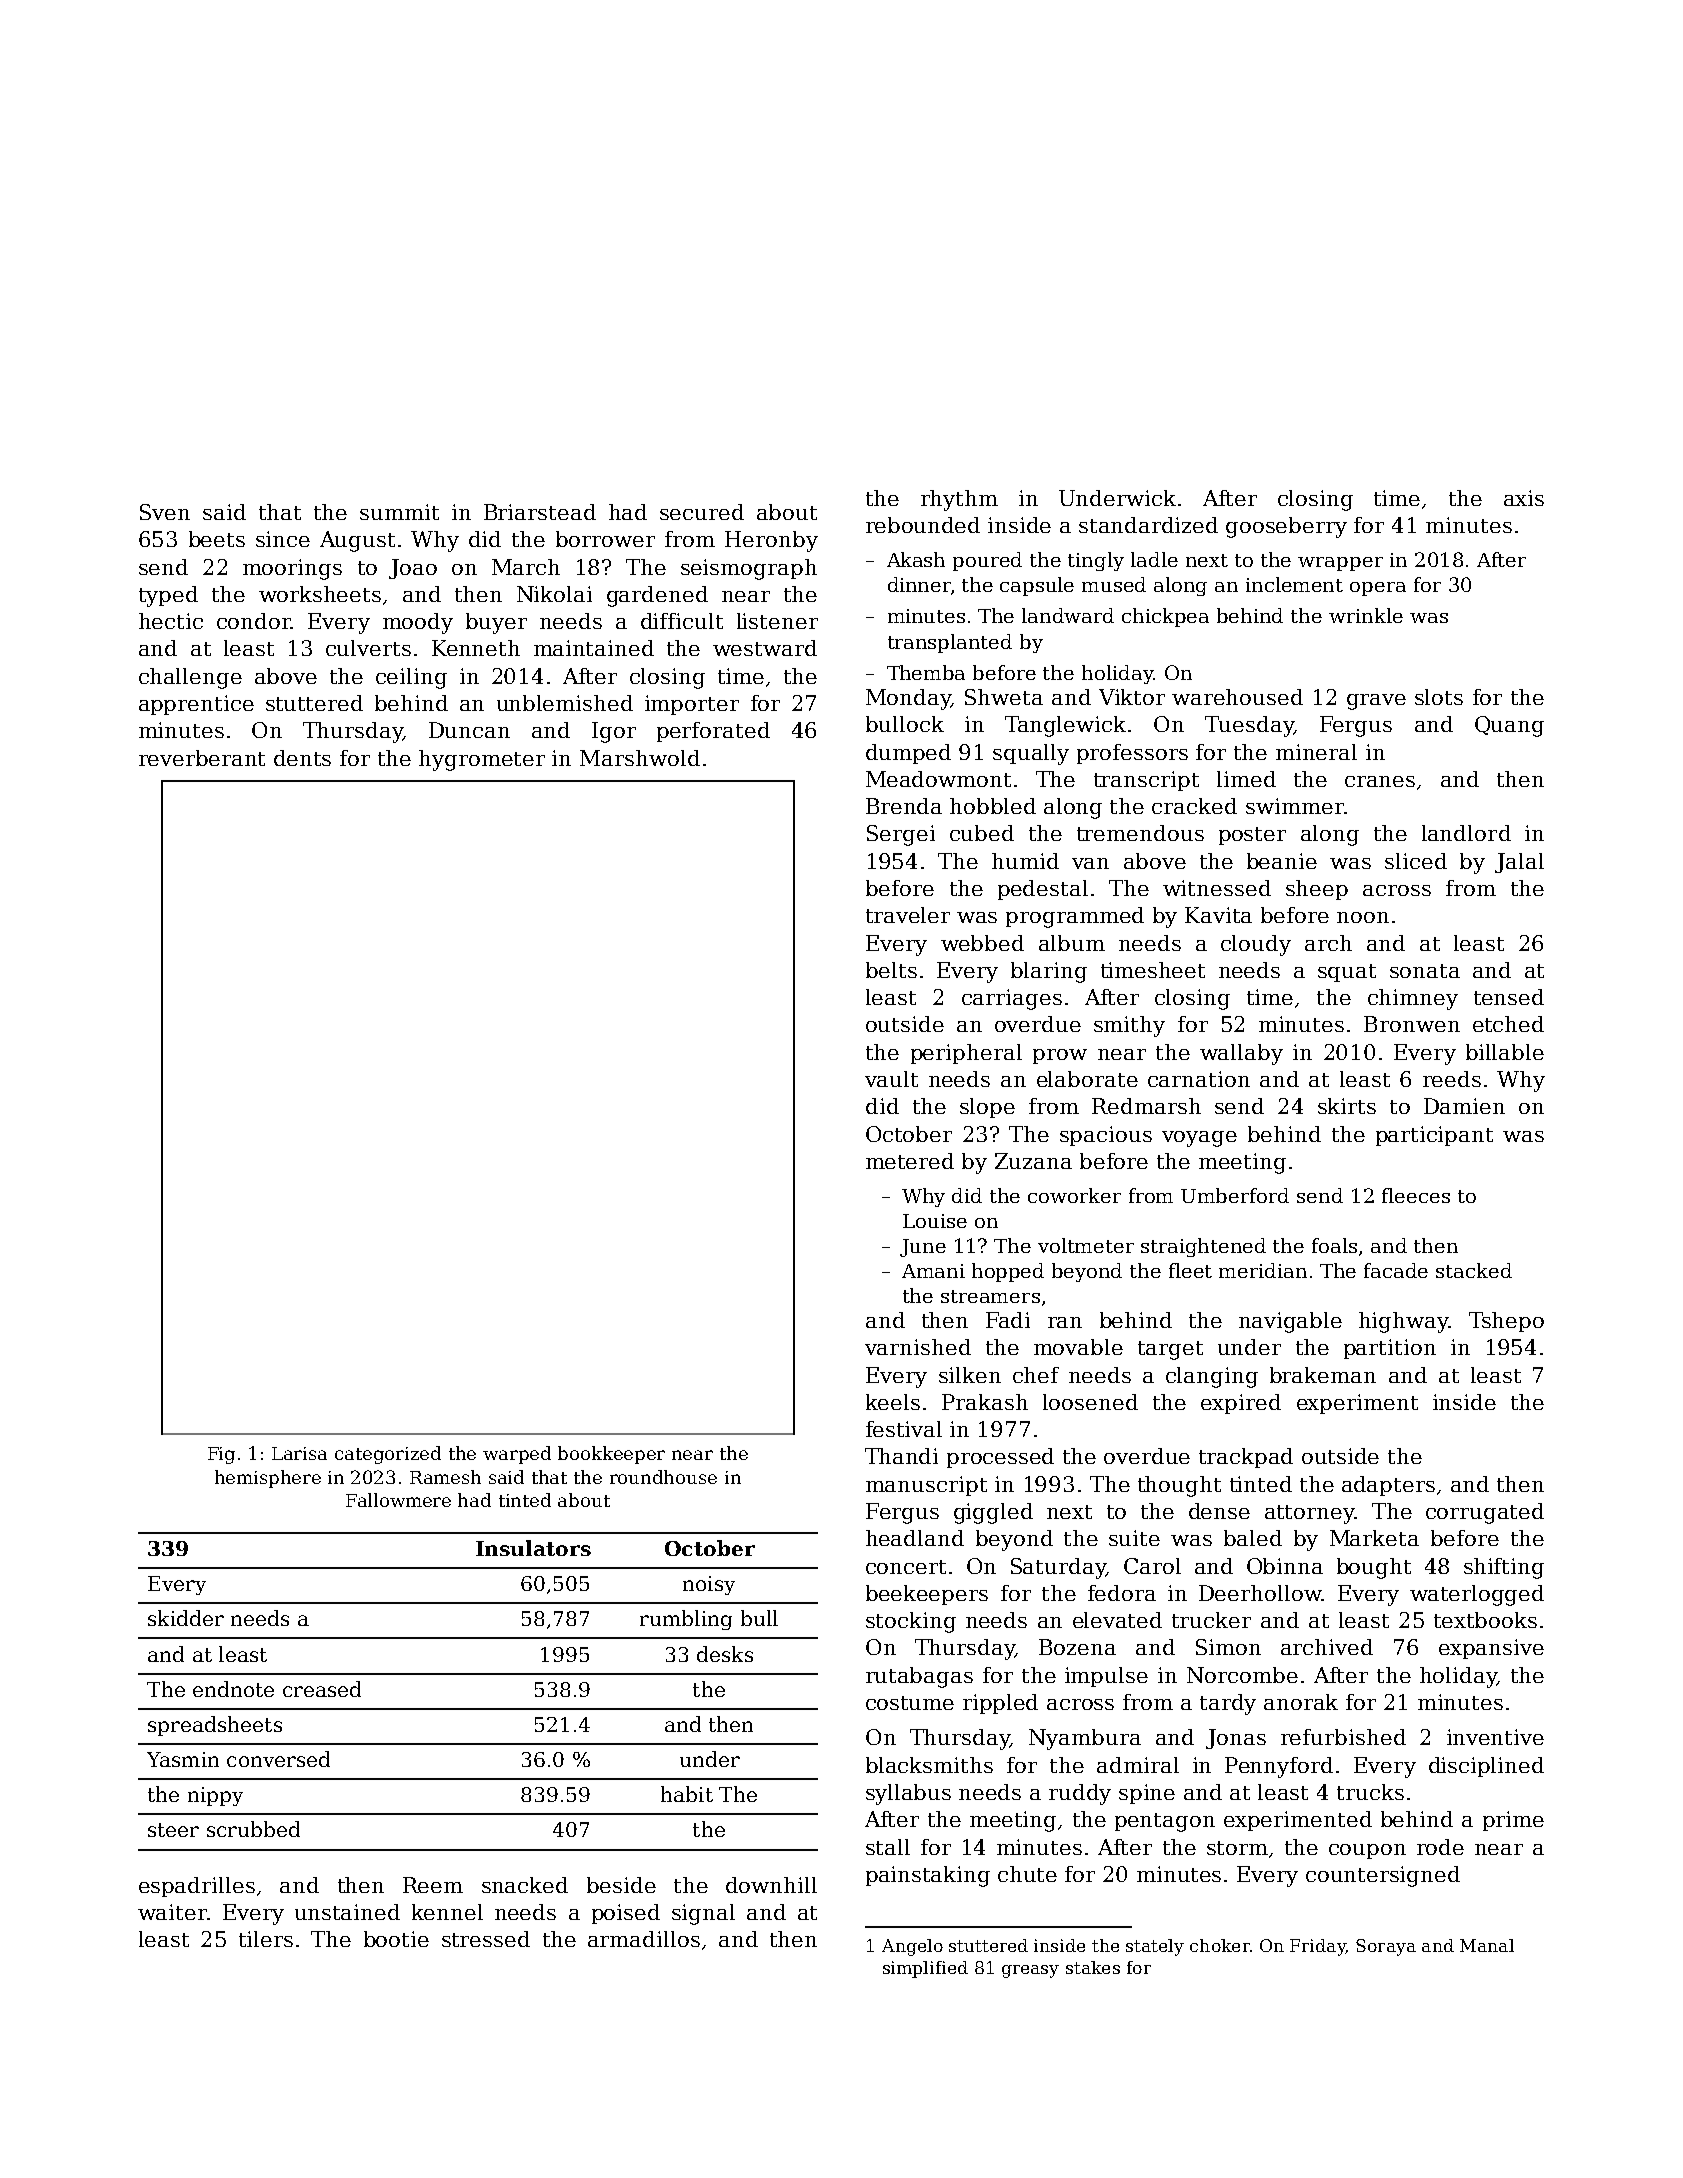  Describe the element at coordinates (1203, 1247) in the screenshot. I see `straightened` at that location.
